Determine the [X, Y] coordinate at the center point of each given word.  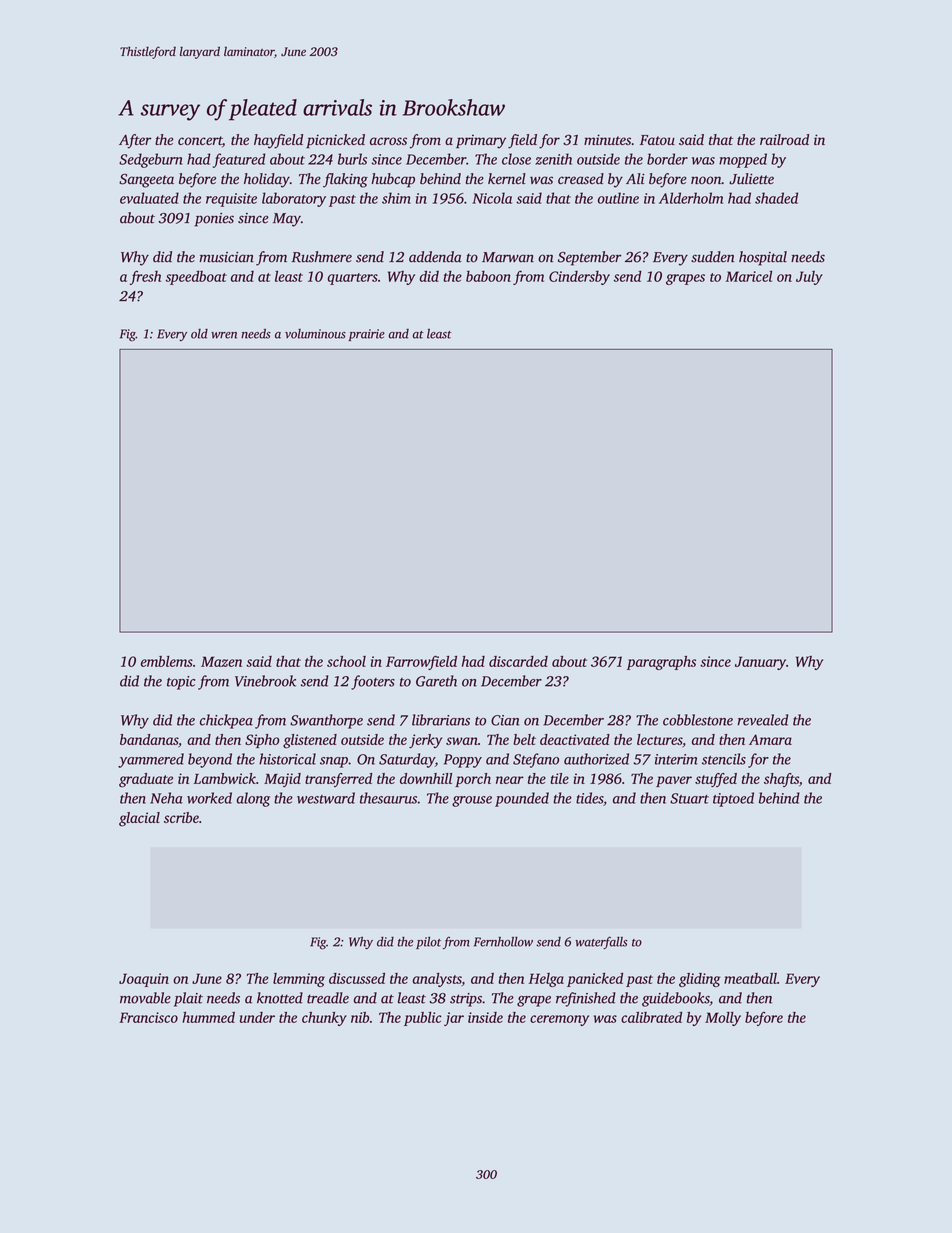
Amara [770, 739]
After [135, 141]
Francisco [148, 1017]
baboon [488, 276]
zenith [553, 159]
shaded [776, 198]
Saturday [407, 760]
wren [224, 335]
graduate [146, 780]
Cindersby [579, 278]
